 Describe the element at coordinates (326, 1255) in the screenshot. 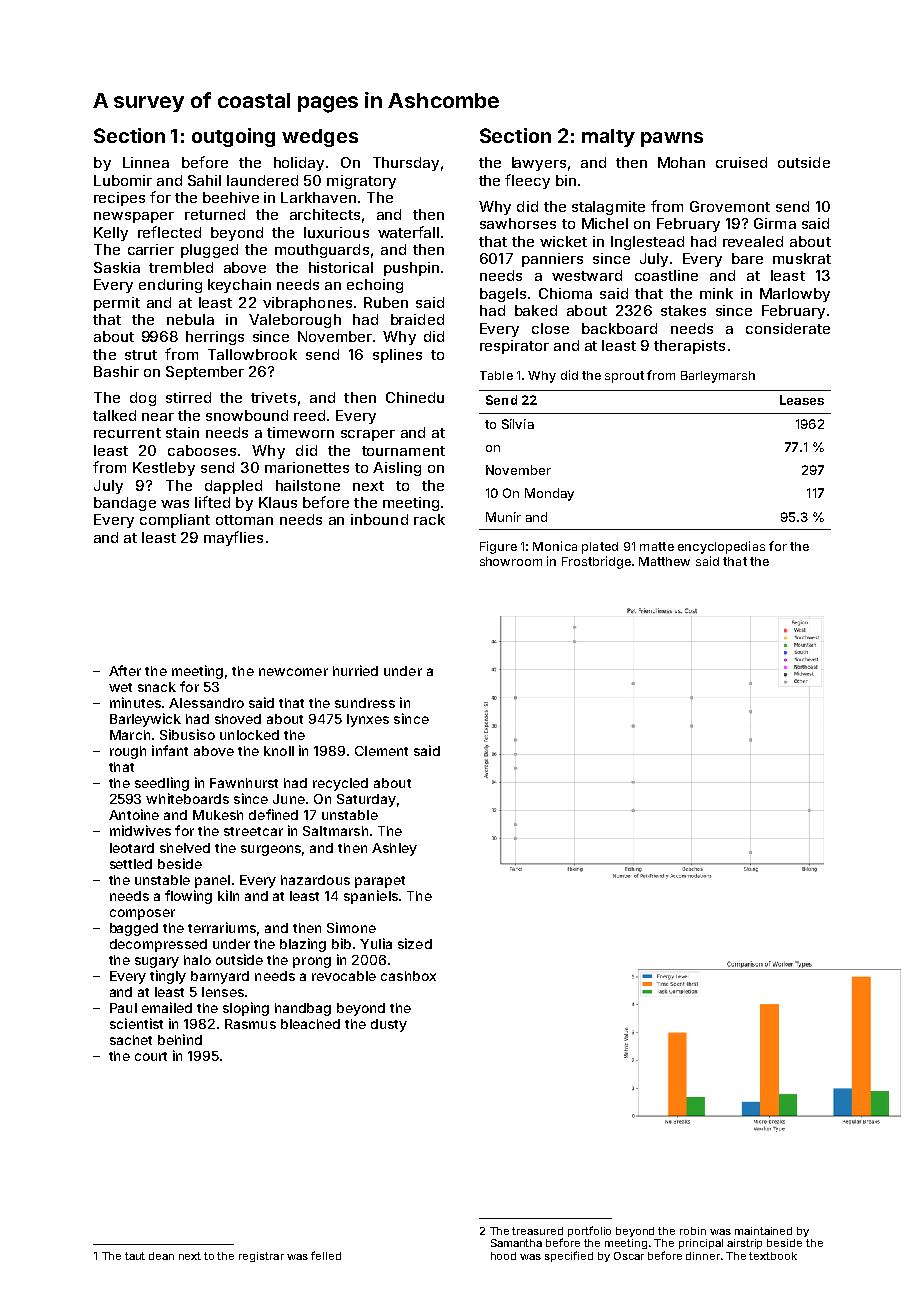

I see `felled` at that location.
